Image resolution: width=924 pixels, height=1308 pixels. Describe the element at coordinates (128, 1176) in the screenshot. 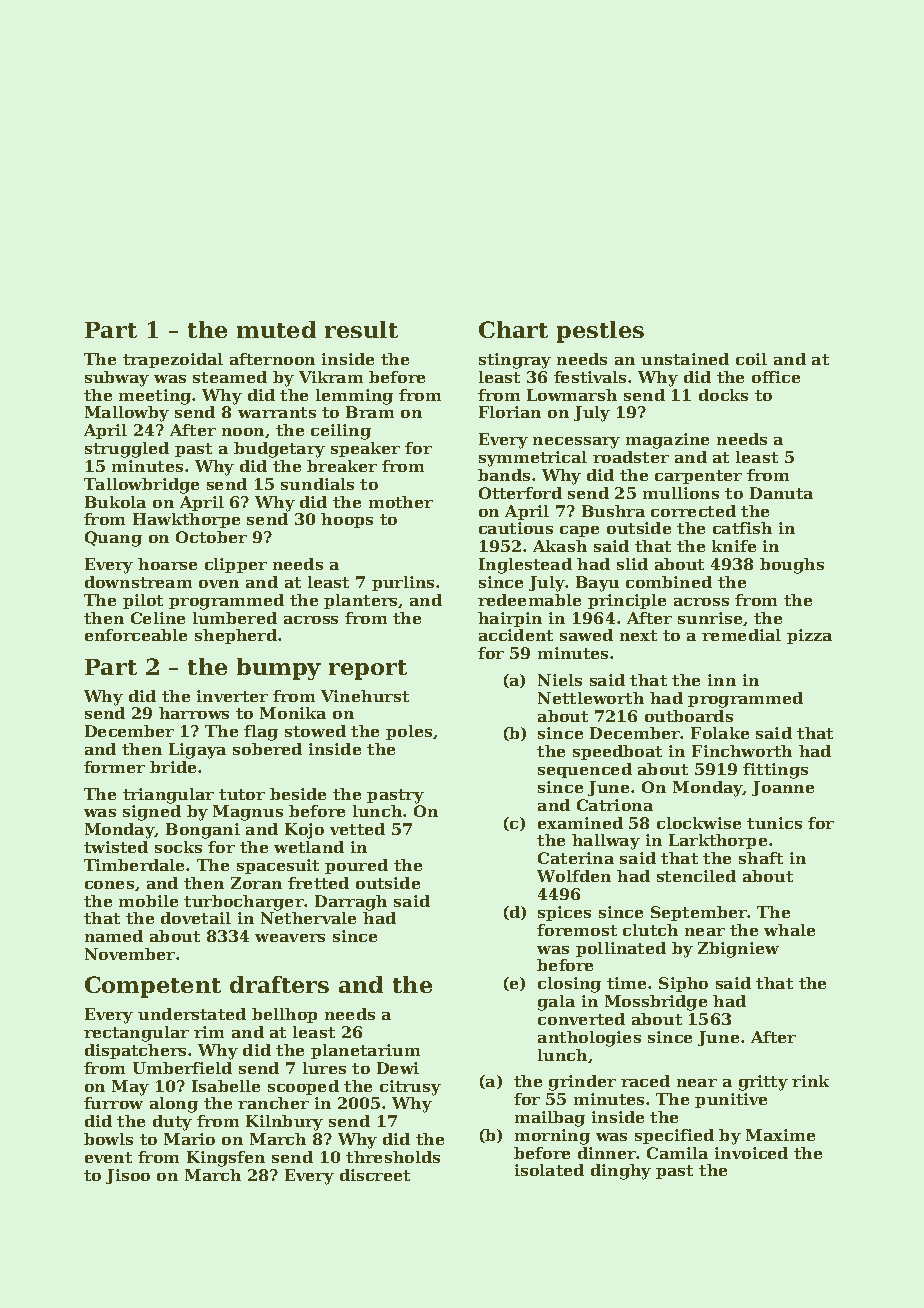

I see `Jisoo` at that location.
